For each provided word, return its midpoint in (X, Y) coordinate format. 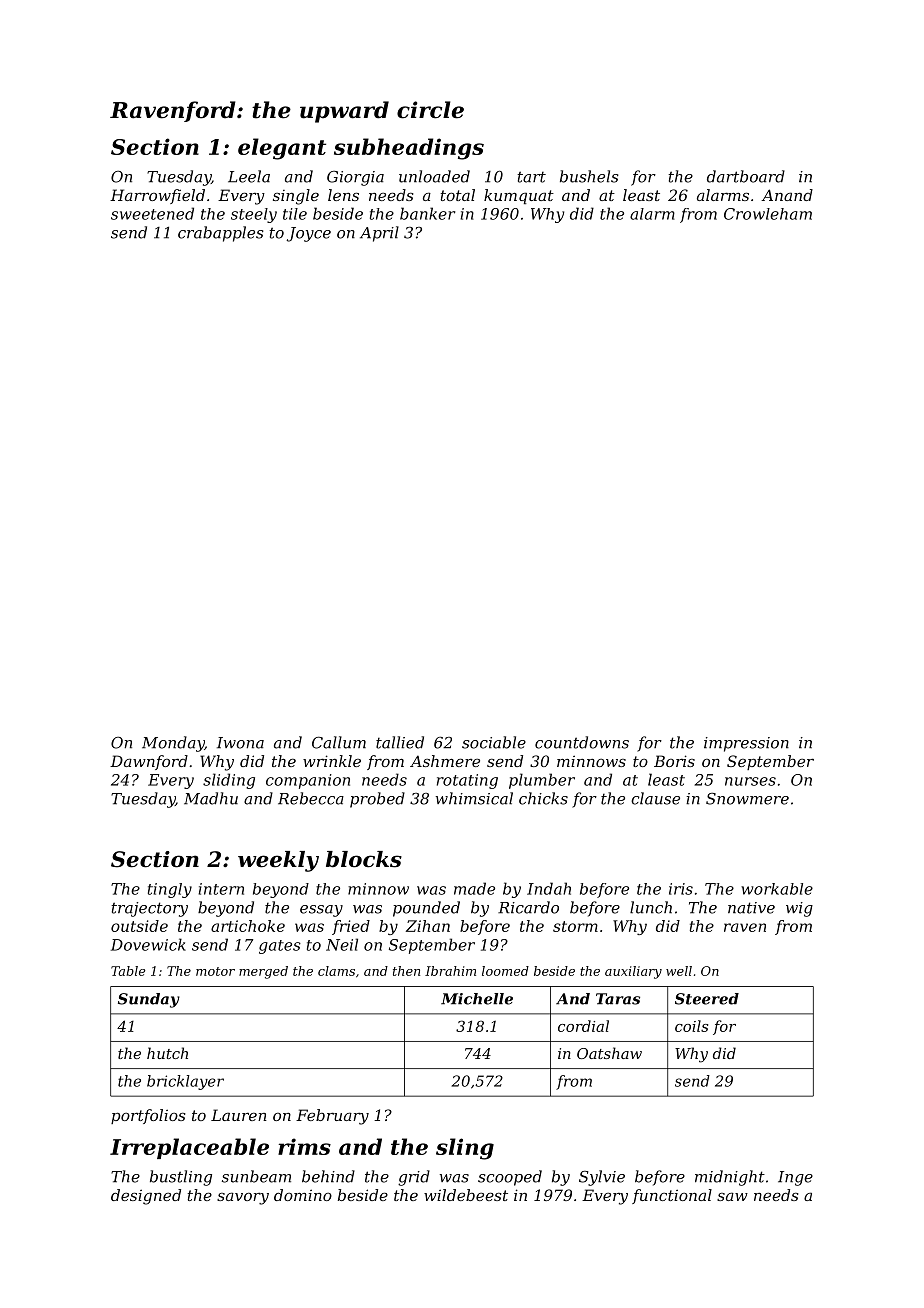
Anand (787, 195)
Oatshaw (609, 1053)
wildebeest (466, 1195)
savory (243, 1198)
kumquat (519, 196)
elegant (282, 149)
